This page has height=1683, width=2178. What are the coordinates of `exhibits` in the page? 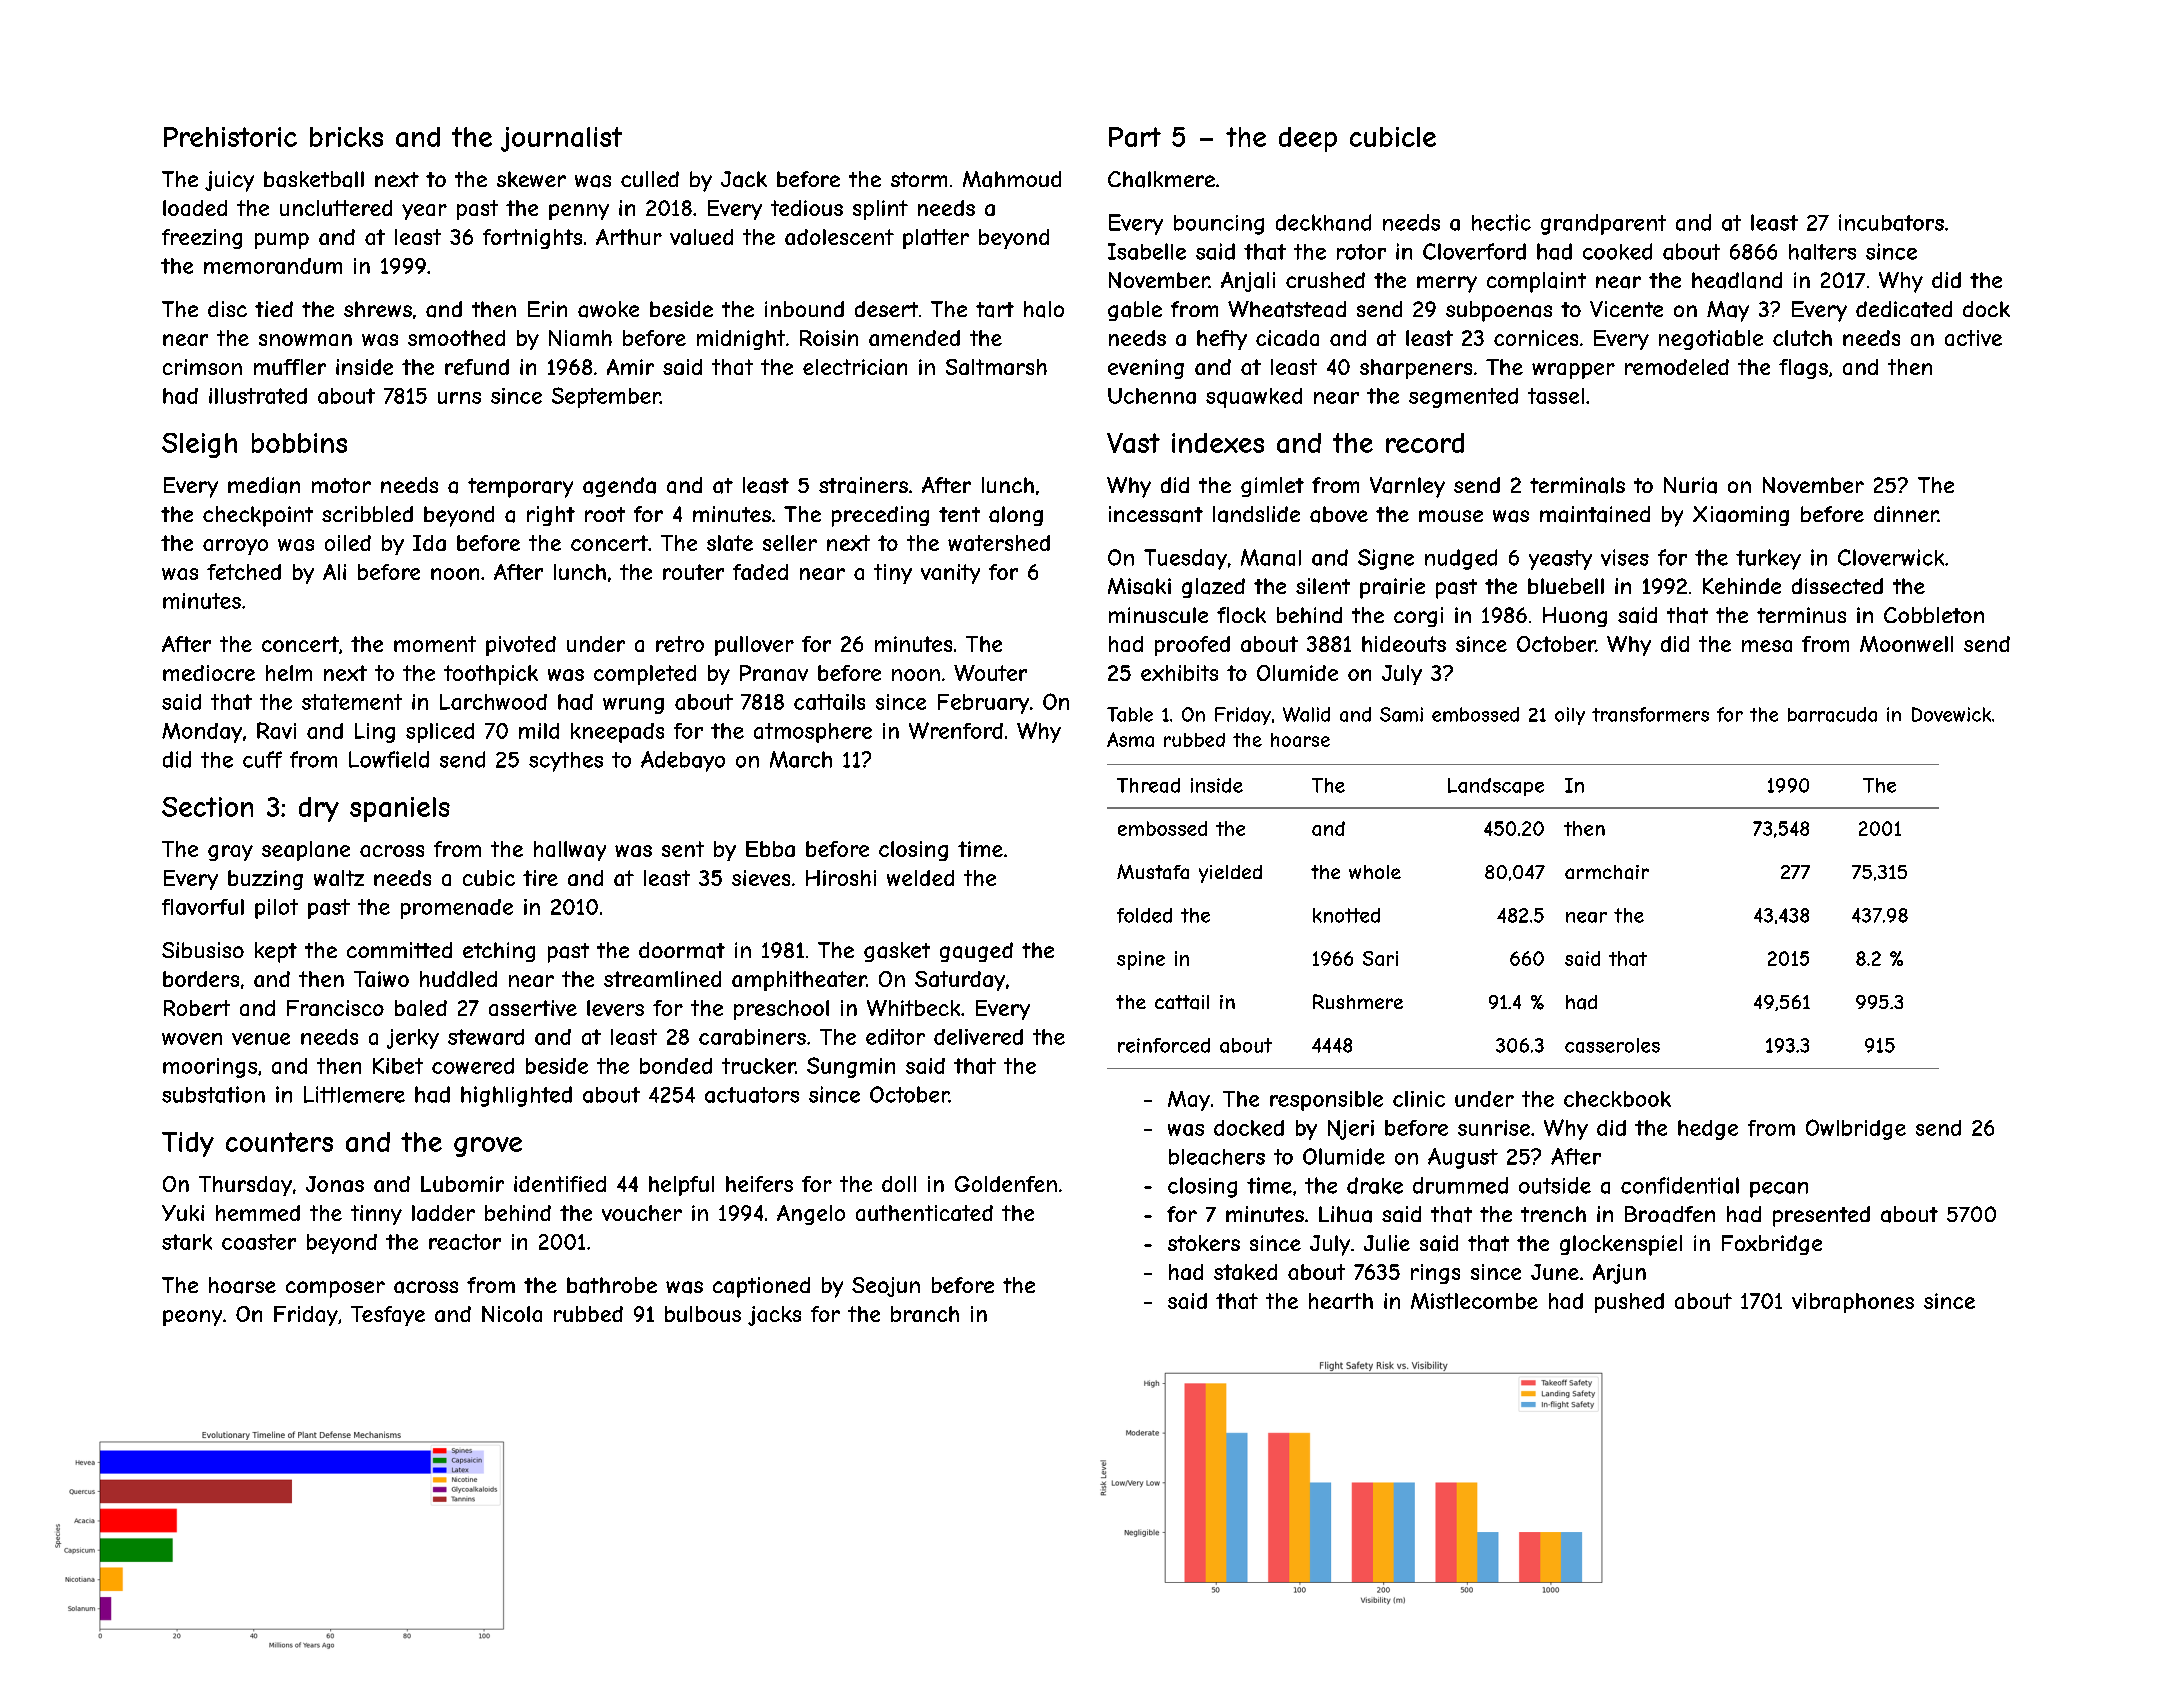 It's located at (1179, 673).
